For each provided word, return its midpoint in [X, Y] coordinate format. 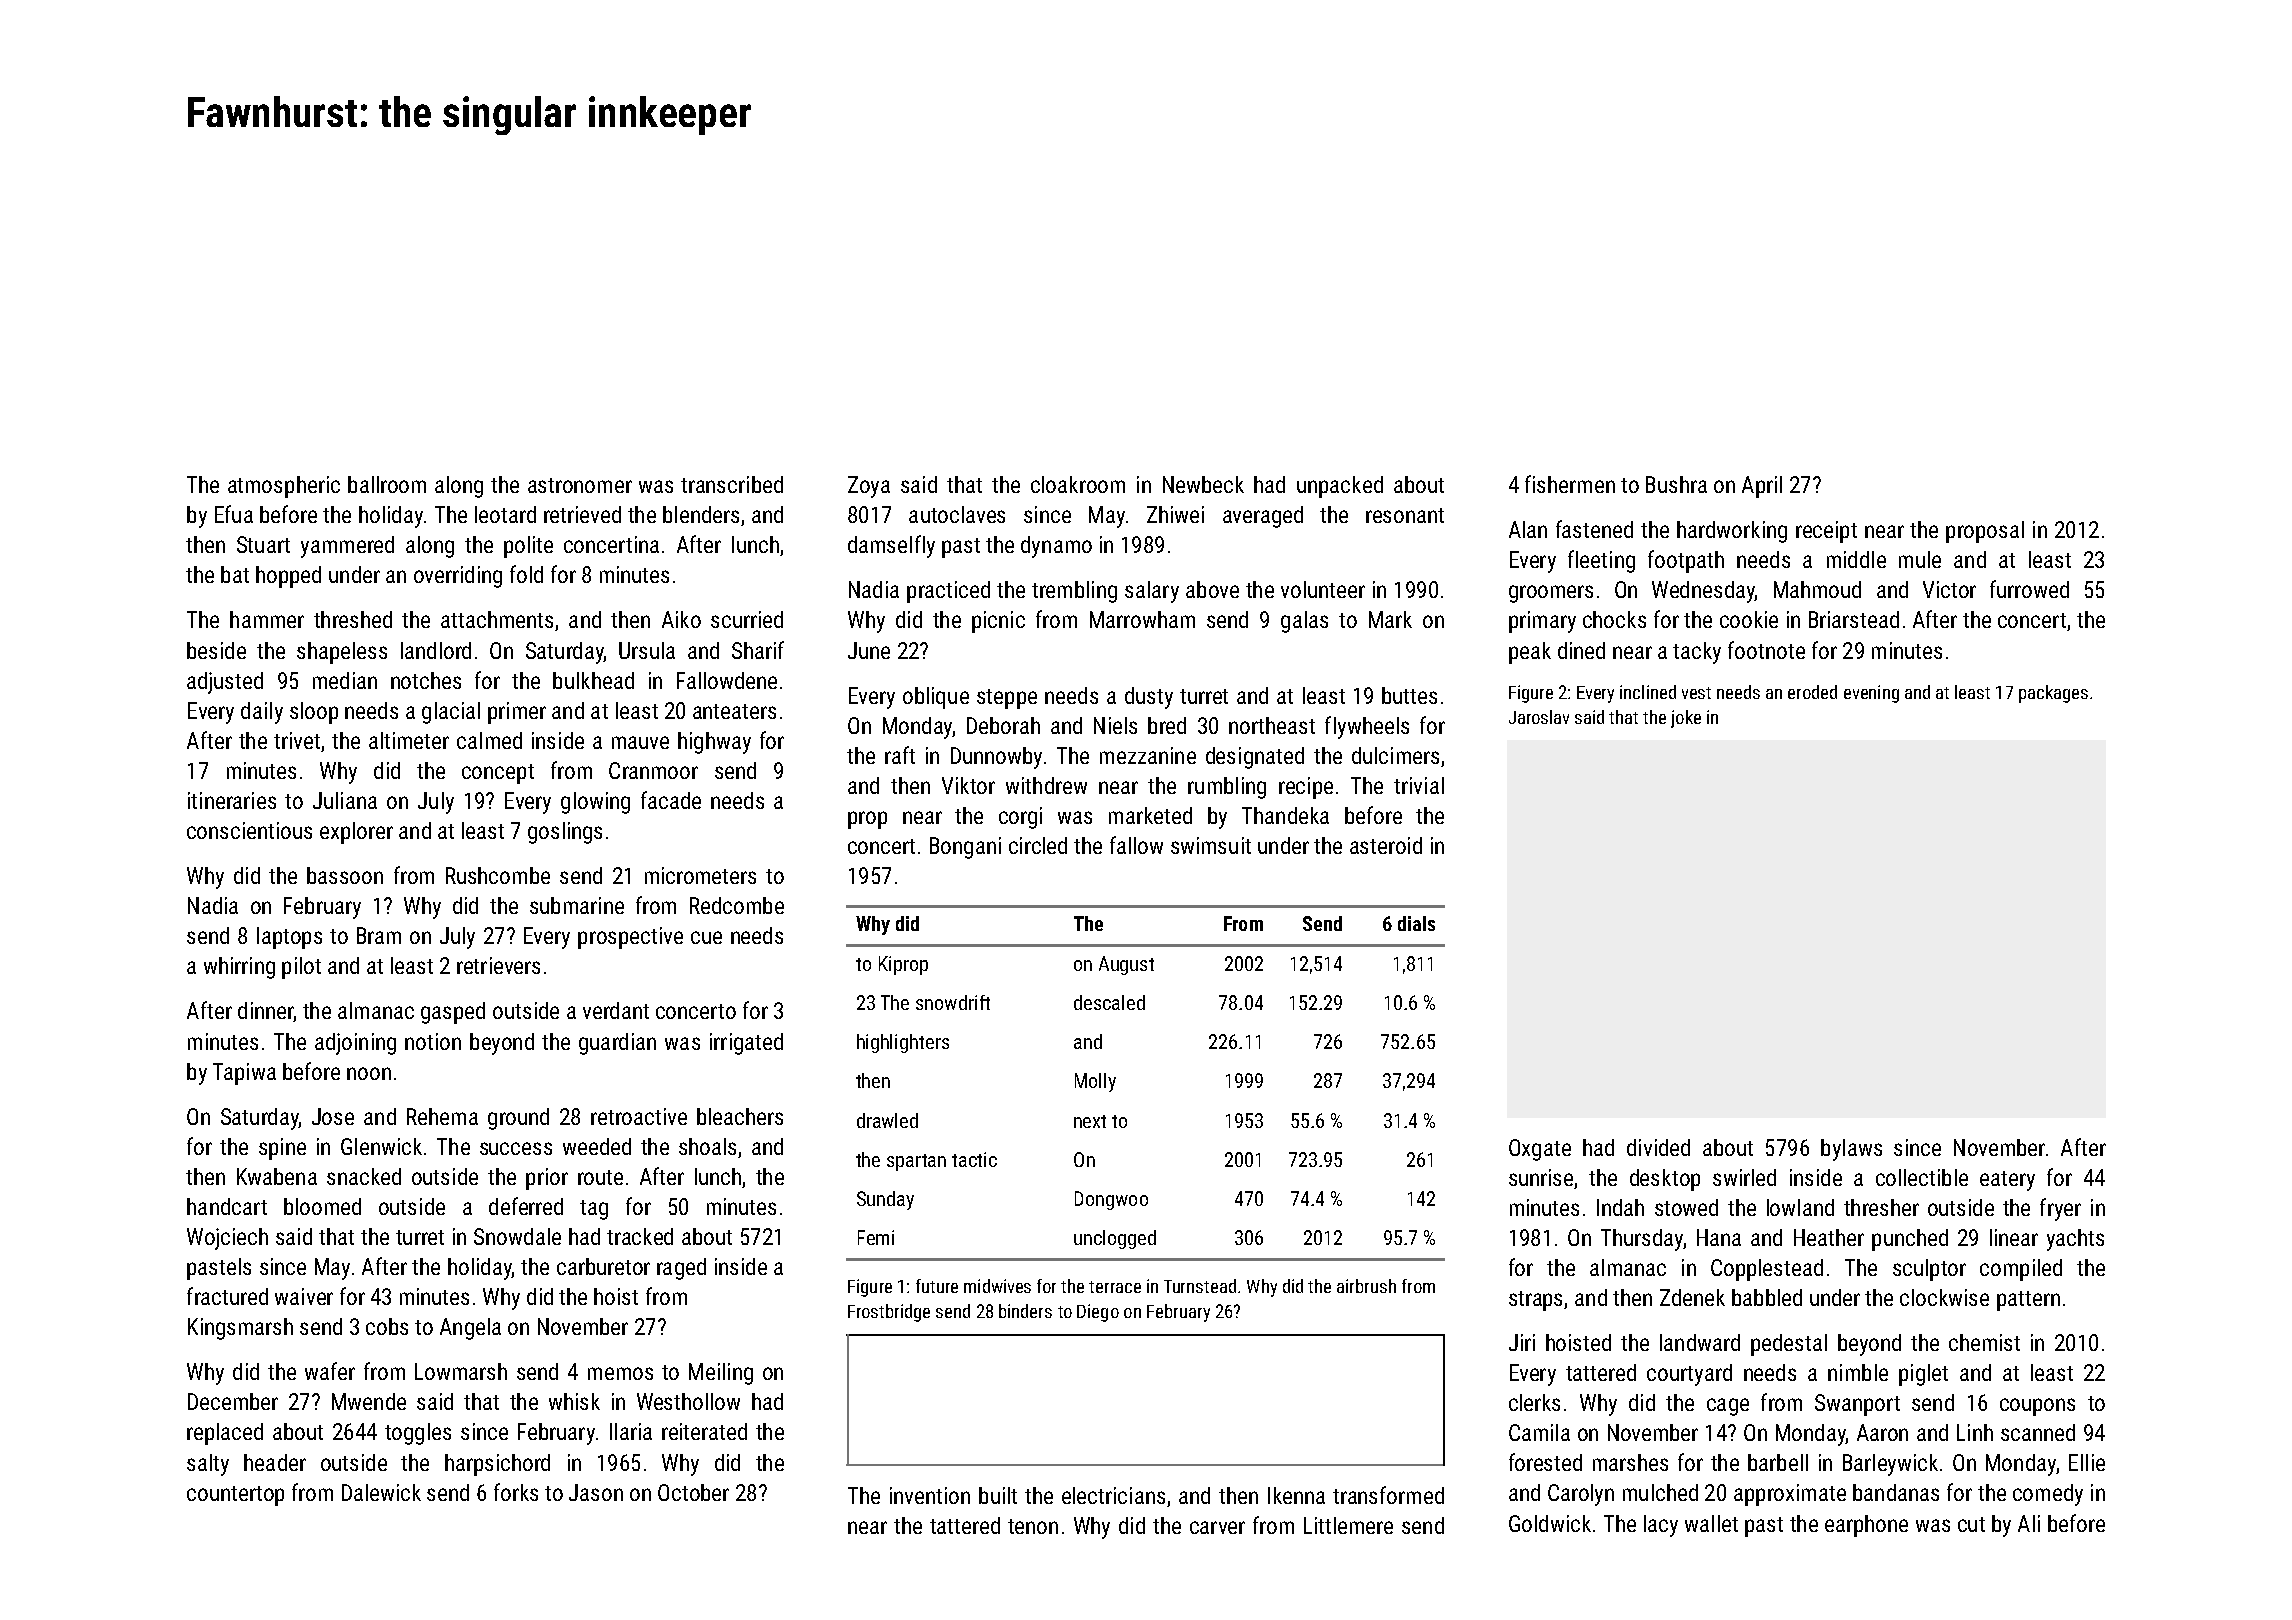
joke [1686, 719]
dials [1416, 923]
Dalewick [381, 1492]
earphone [1866, 1526]
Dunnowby [996, 758]
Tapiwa [244, 1074]
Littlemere [1348, 1525]
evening [1871, 694]
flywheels [1367, 727]
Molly [1095, 1082]
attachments [497, 619]
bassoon [345, 875]
